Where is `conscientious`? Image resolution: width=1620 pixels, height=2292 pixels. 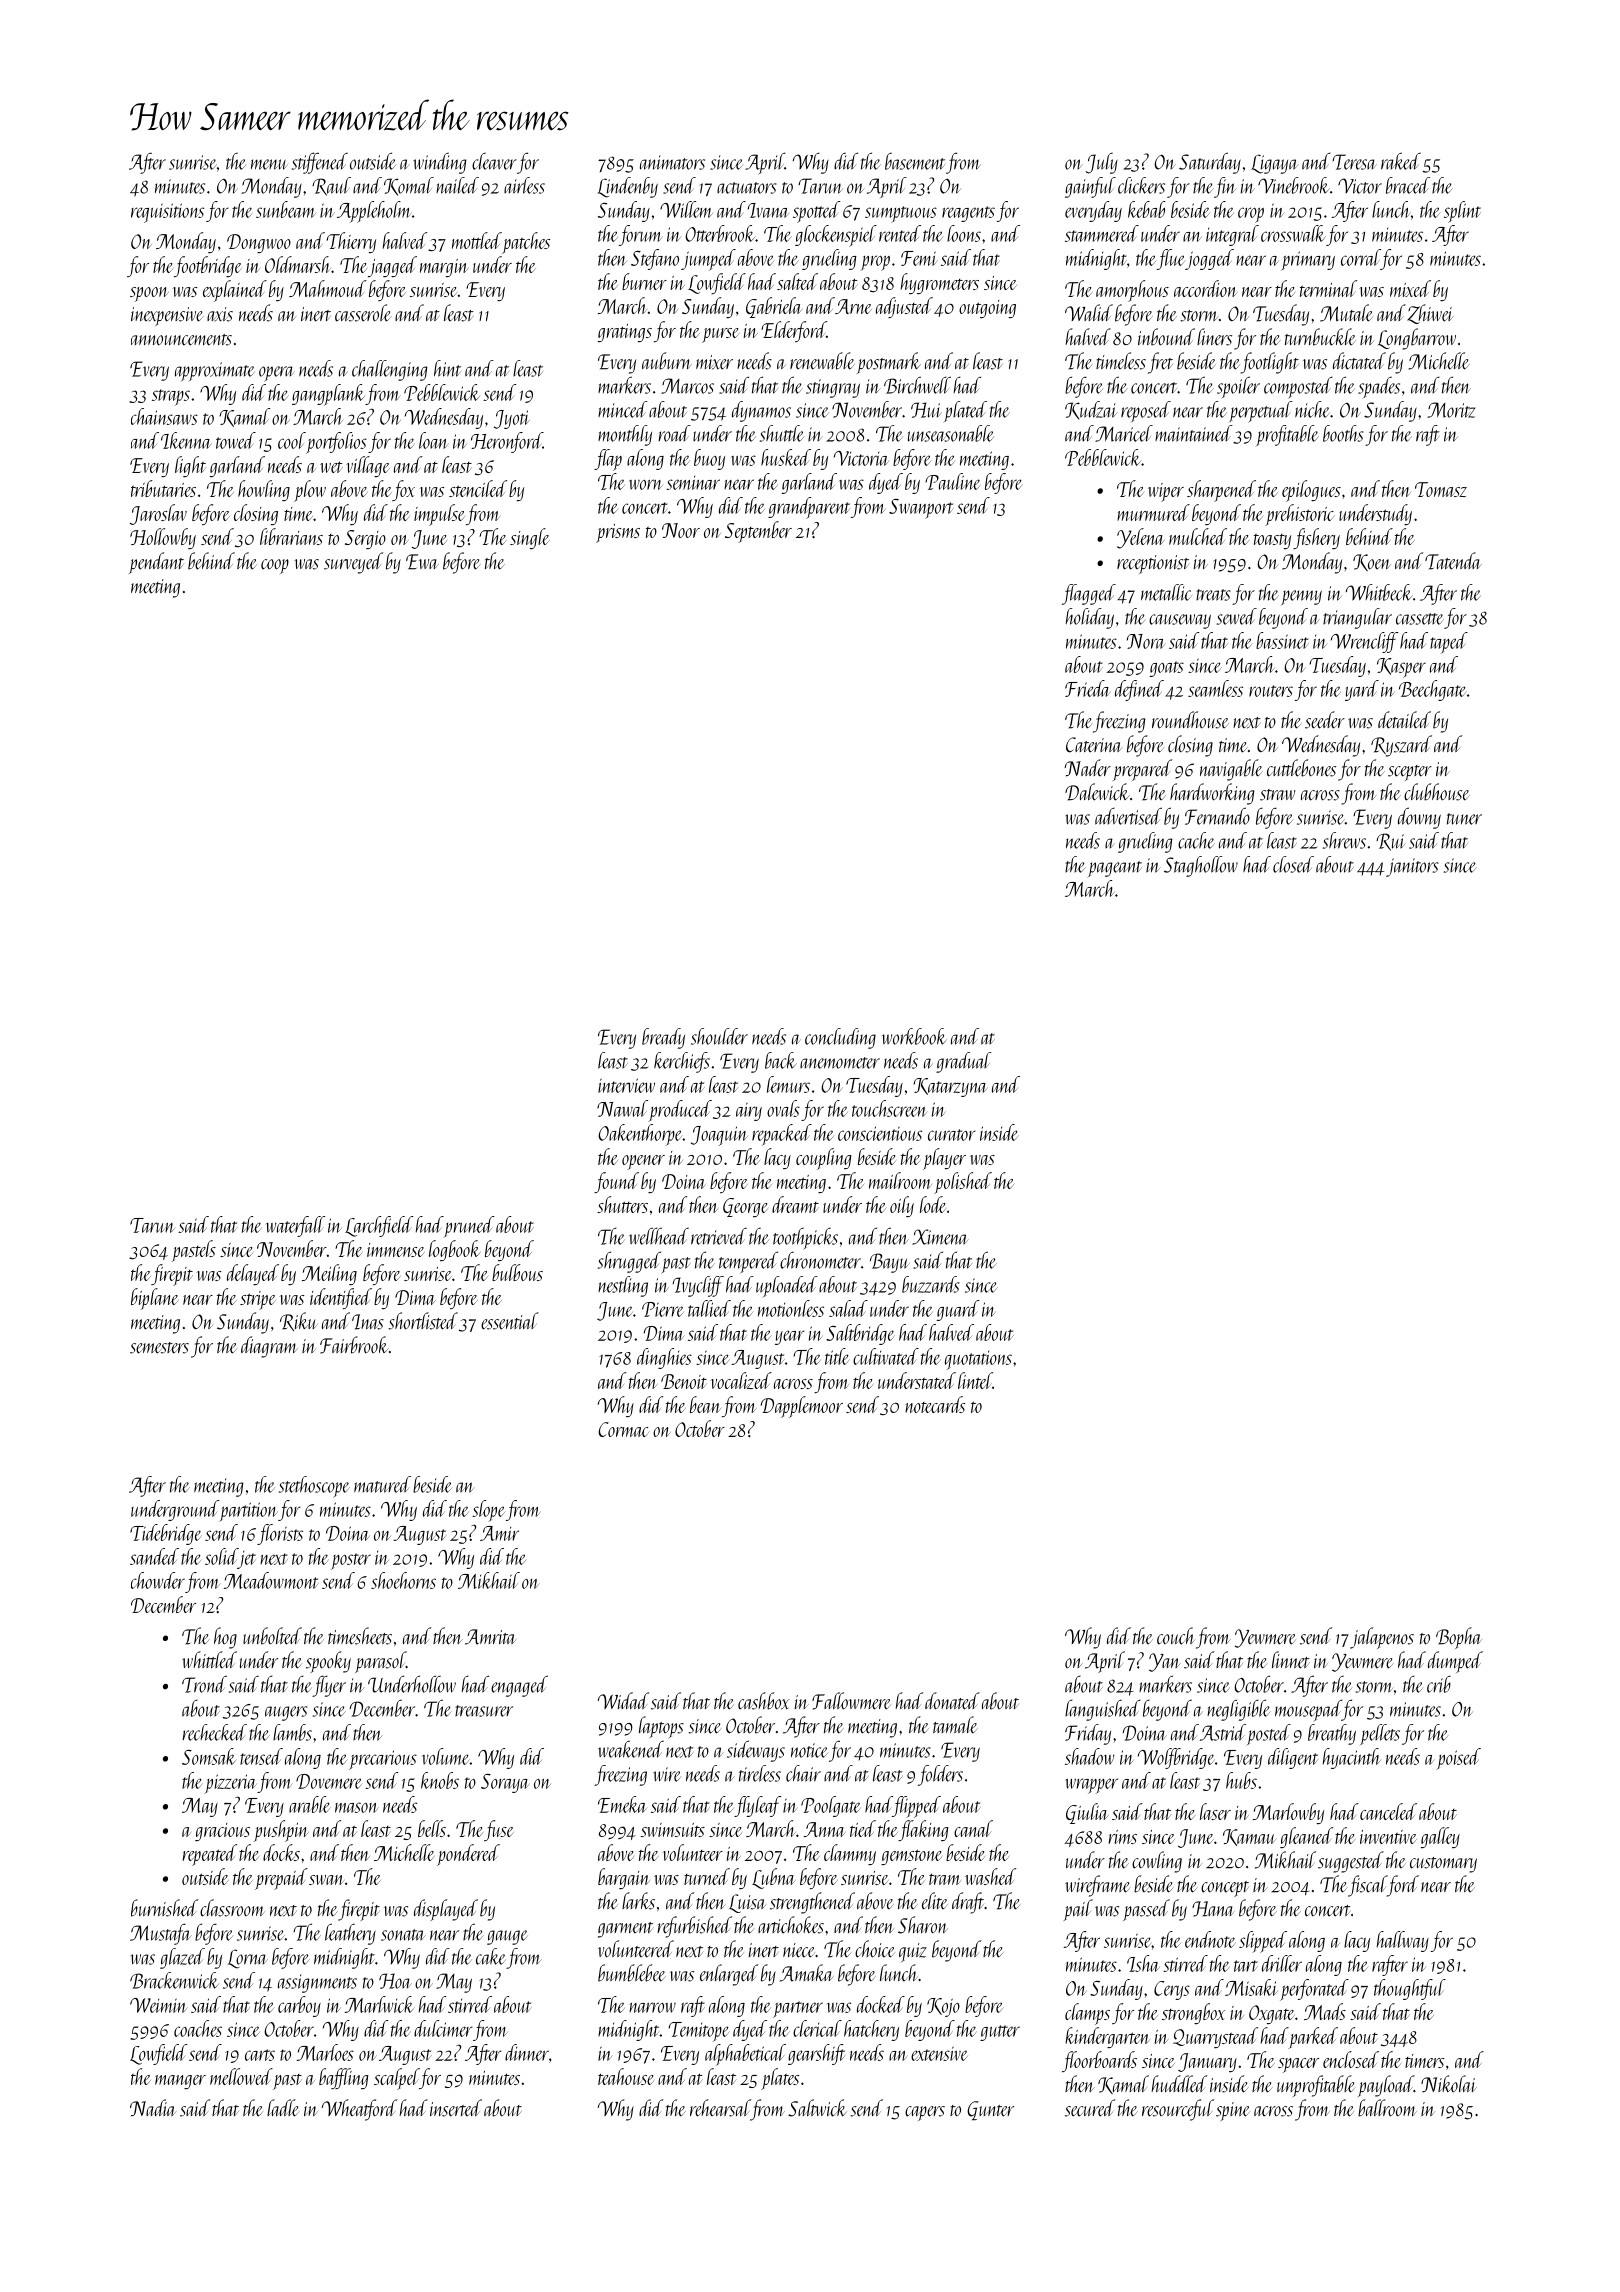
conscientious is located at coordinates (880, 1133).
